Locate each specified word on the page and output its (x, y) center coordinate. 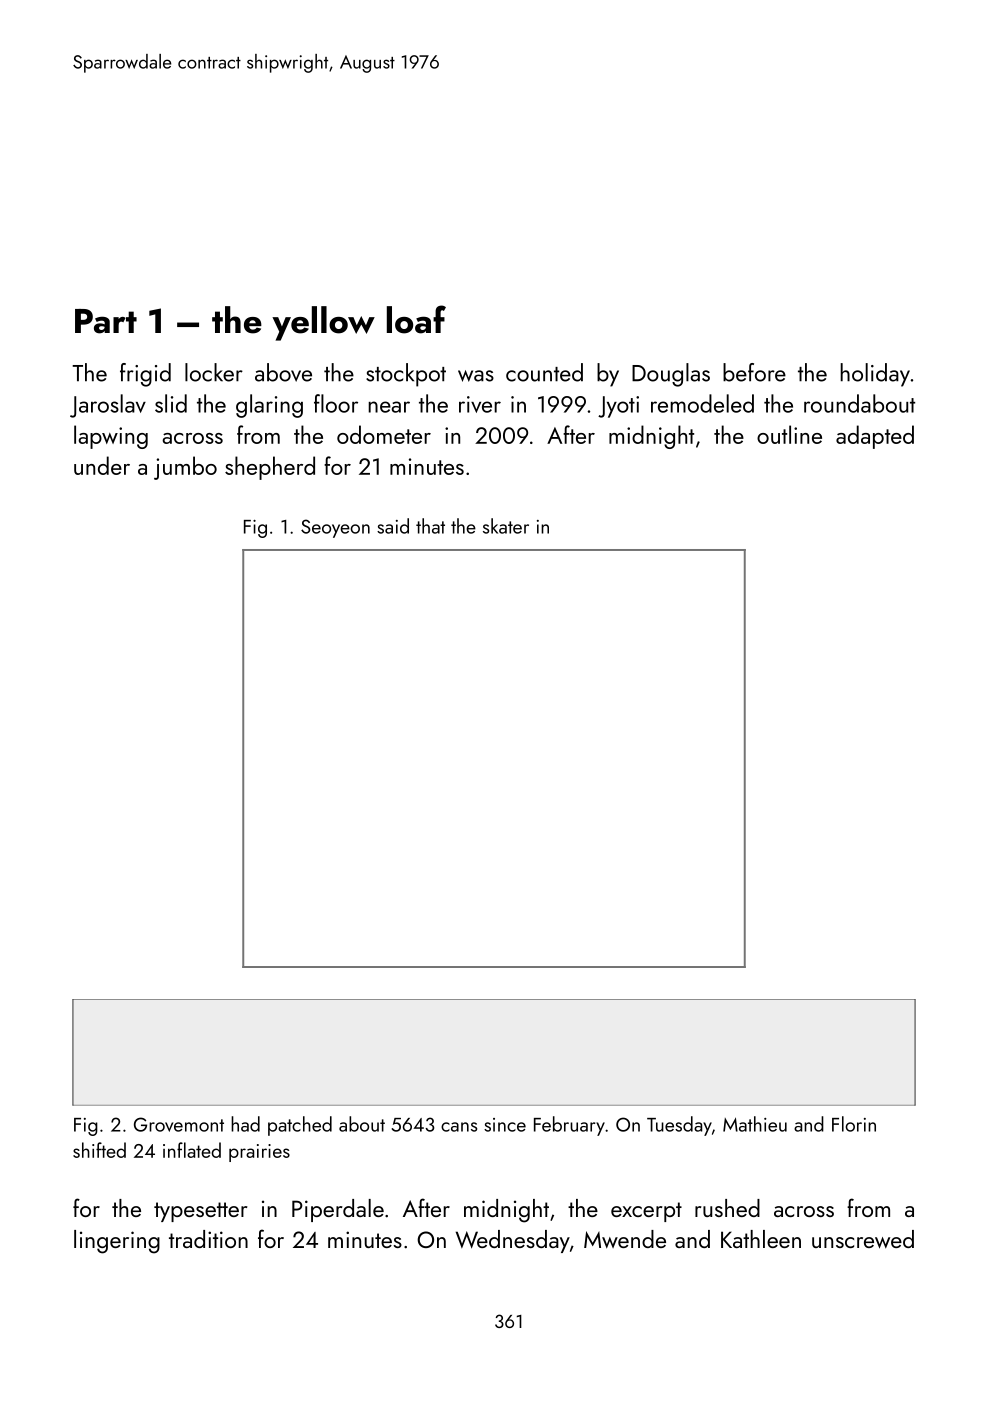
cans (459, 1127)
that (430, 526)
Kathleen (761, 1239)
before (754, 372)
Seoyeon (335, 528)
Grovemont (179, 1124)
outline (789, 434)
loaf (416, 319)
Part (106, 321)
